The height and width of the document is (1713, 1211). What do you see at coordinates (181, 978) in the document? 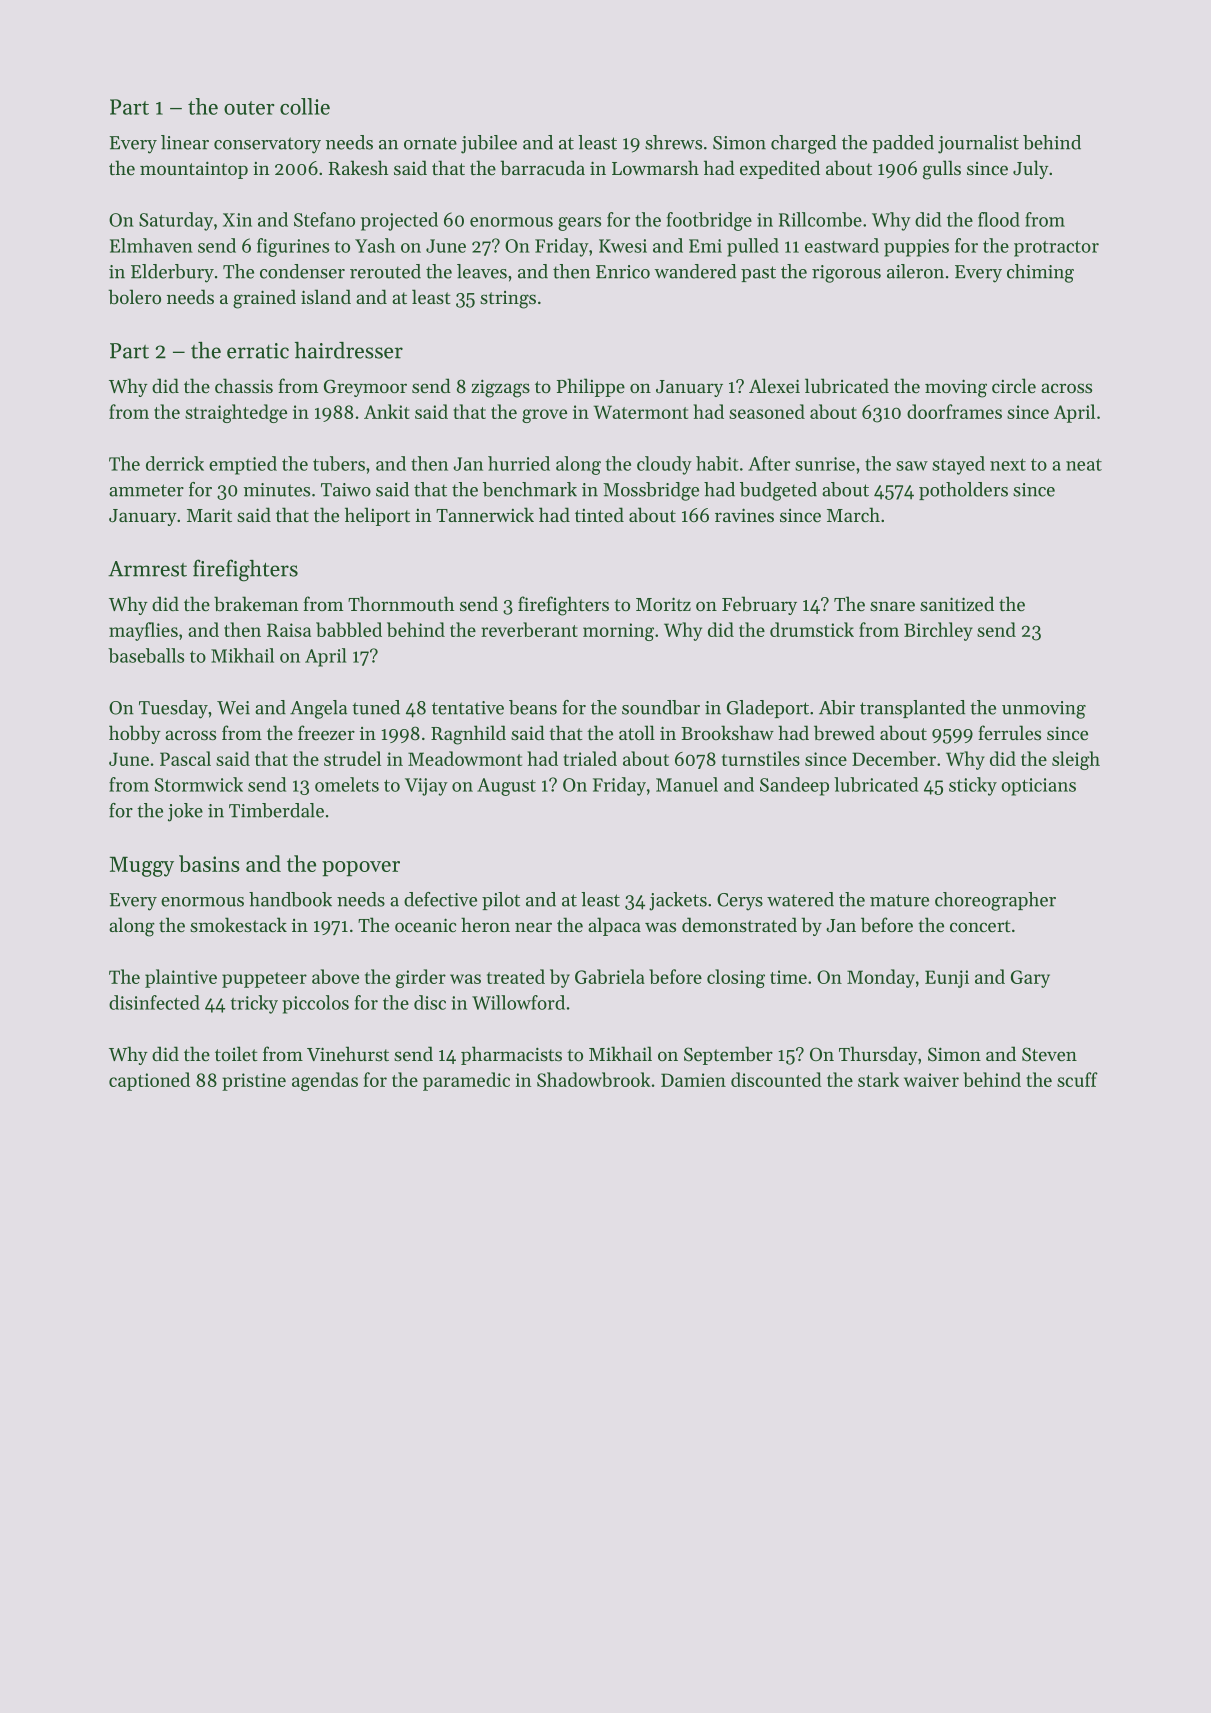
I see `plaintive` at bounding box center [181, 978].
